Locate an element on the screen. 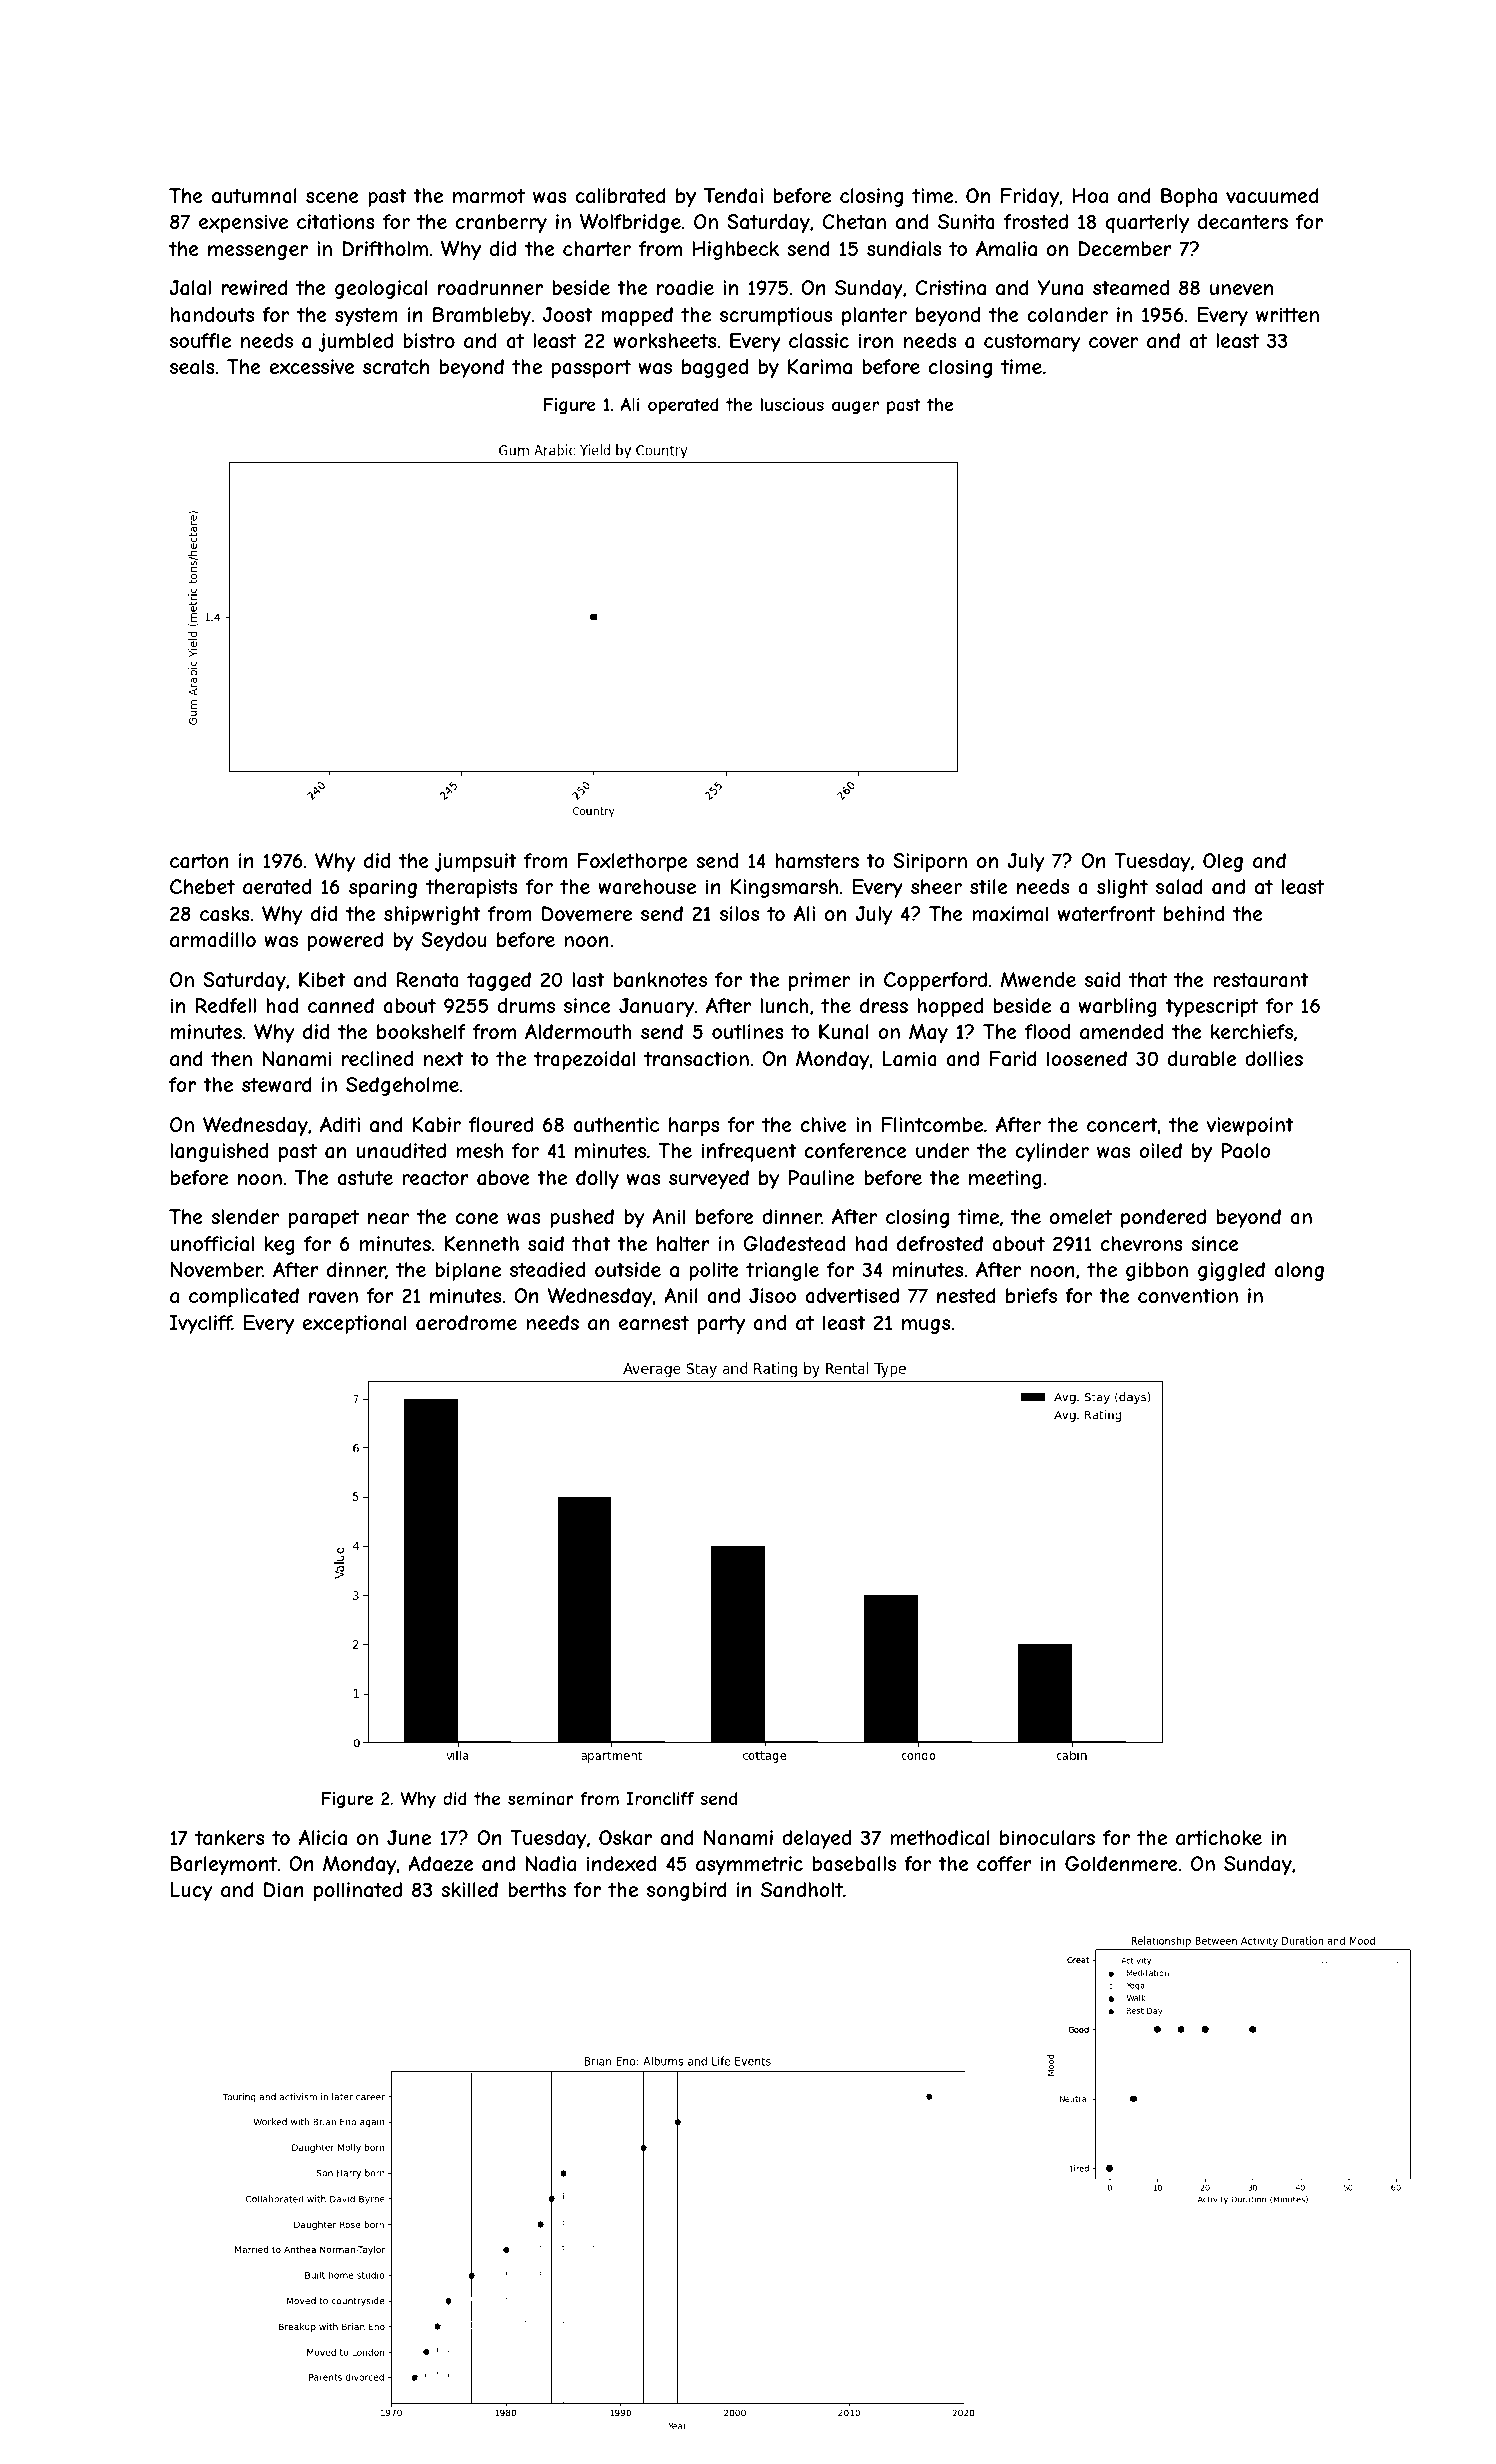 The image size is (1496, 2464). steadied is located at coordinates (547, 1269).
